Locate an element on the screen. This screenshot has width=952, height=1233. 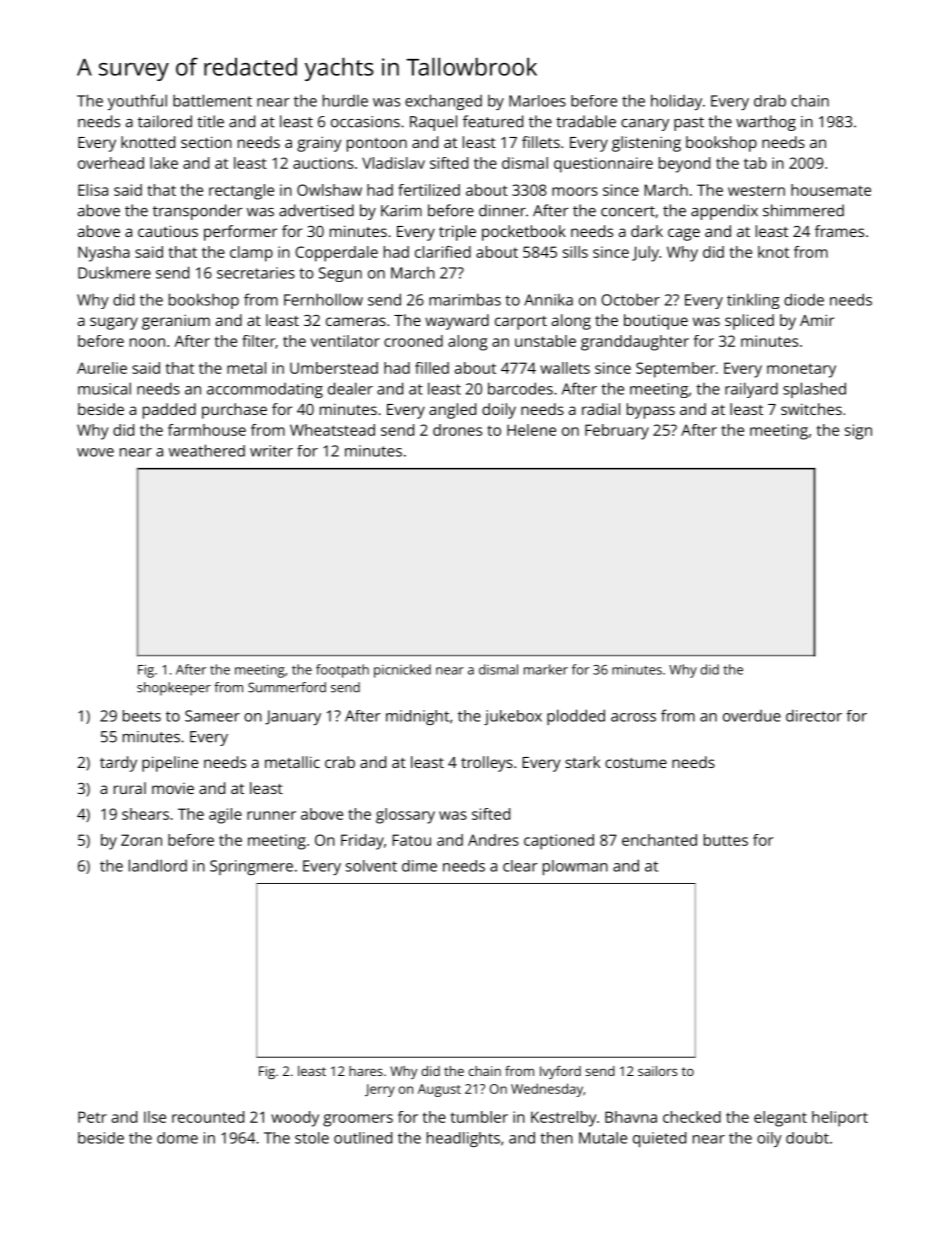
marker is located at coordinates (546, 669).
